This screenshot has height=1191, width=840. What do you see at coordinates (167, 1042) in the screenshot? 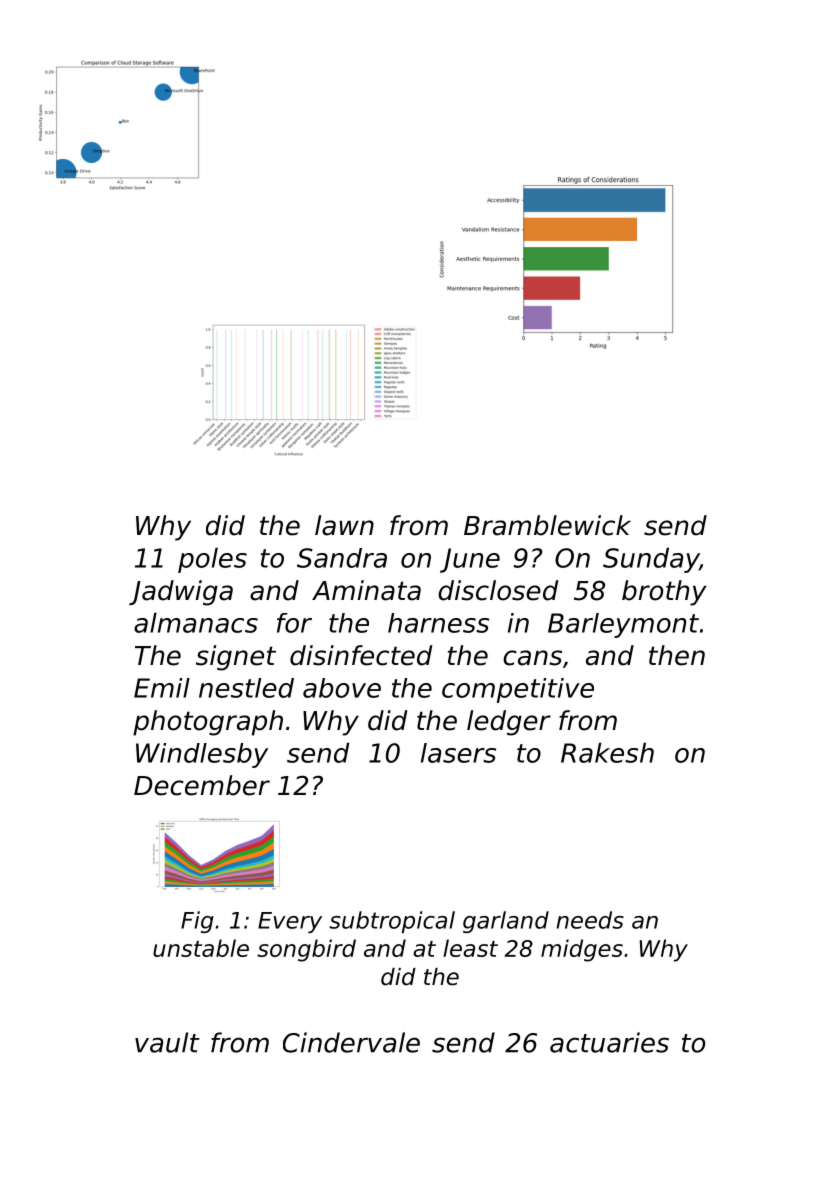
I see `vault` at bounding box center [167, 1042].
